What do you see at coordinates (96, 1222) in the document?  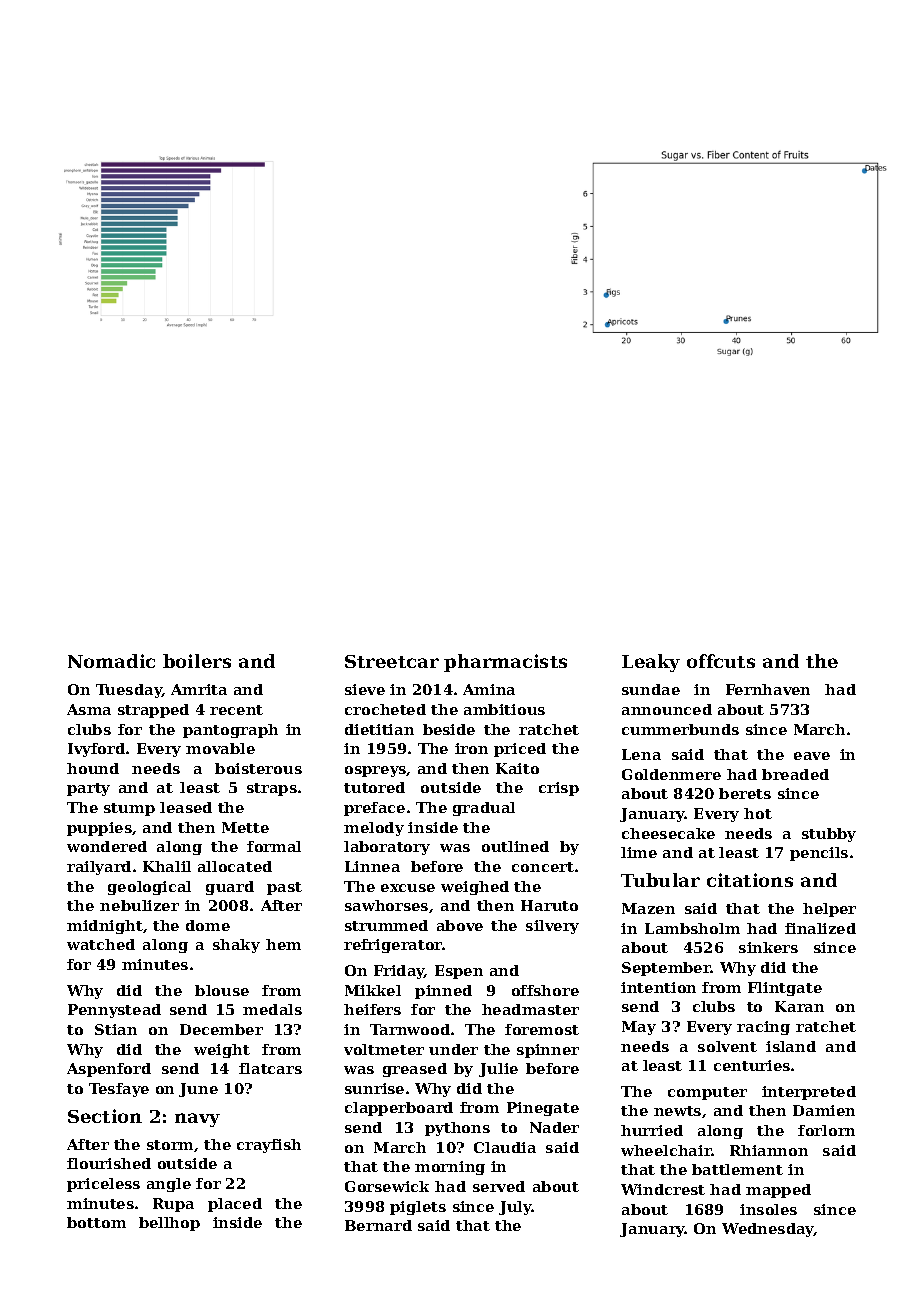 I see `bottom` at bounding box center [96, 1222].
